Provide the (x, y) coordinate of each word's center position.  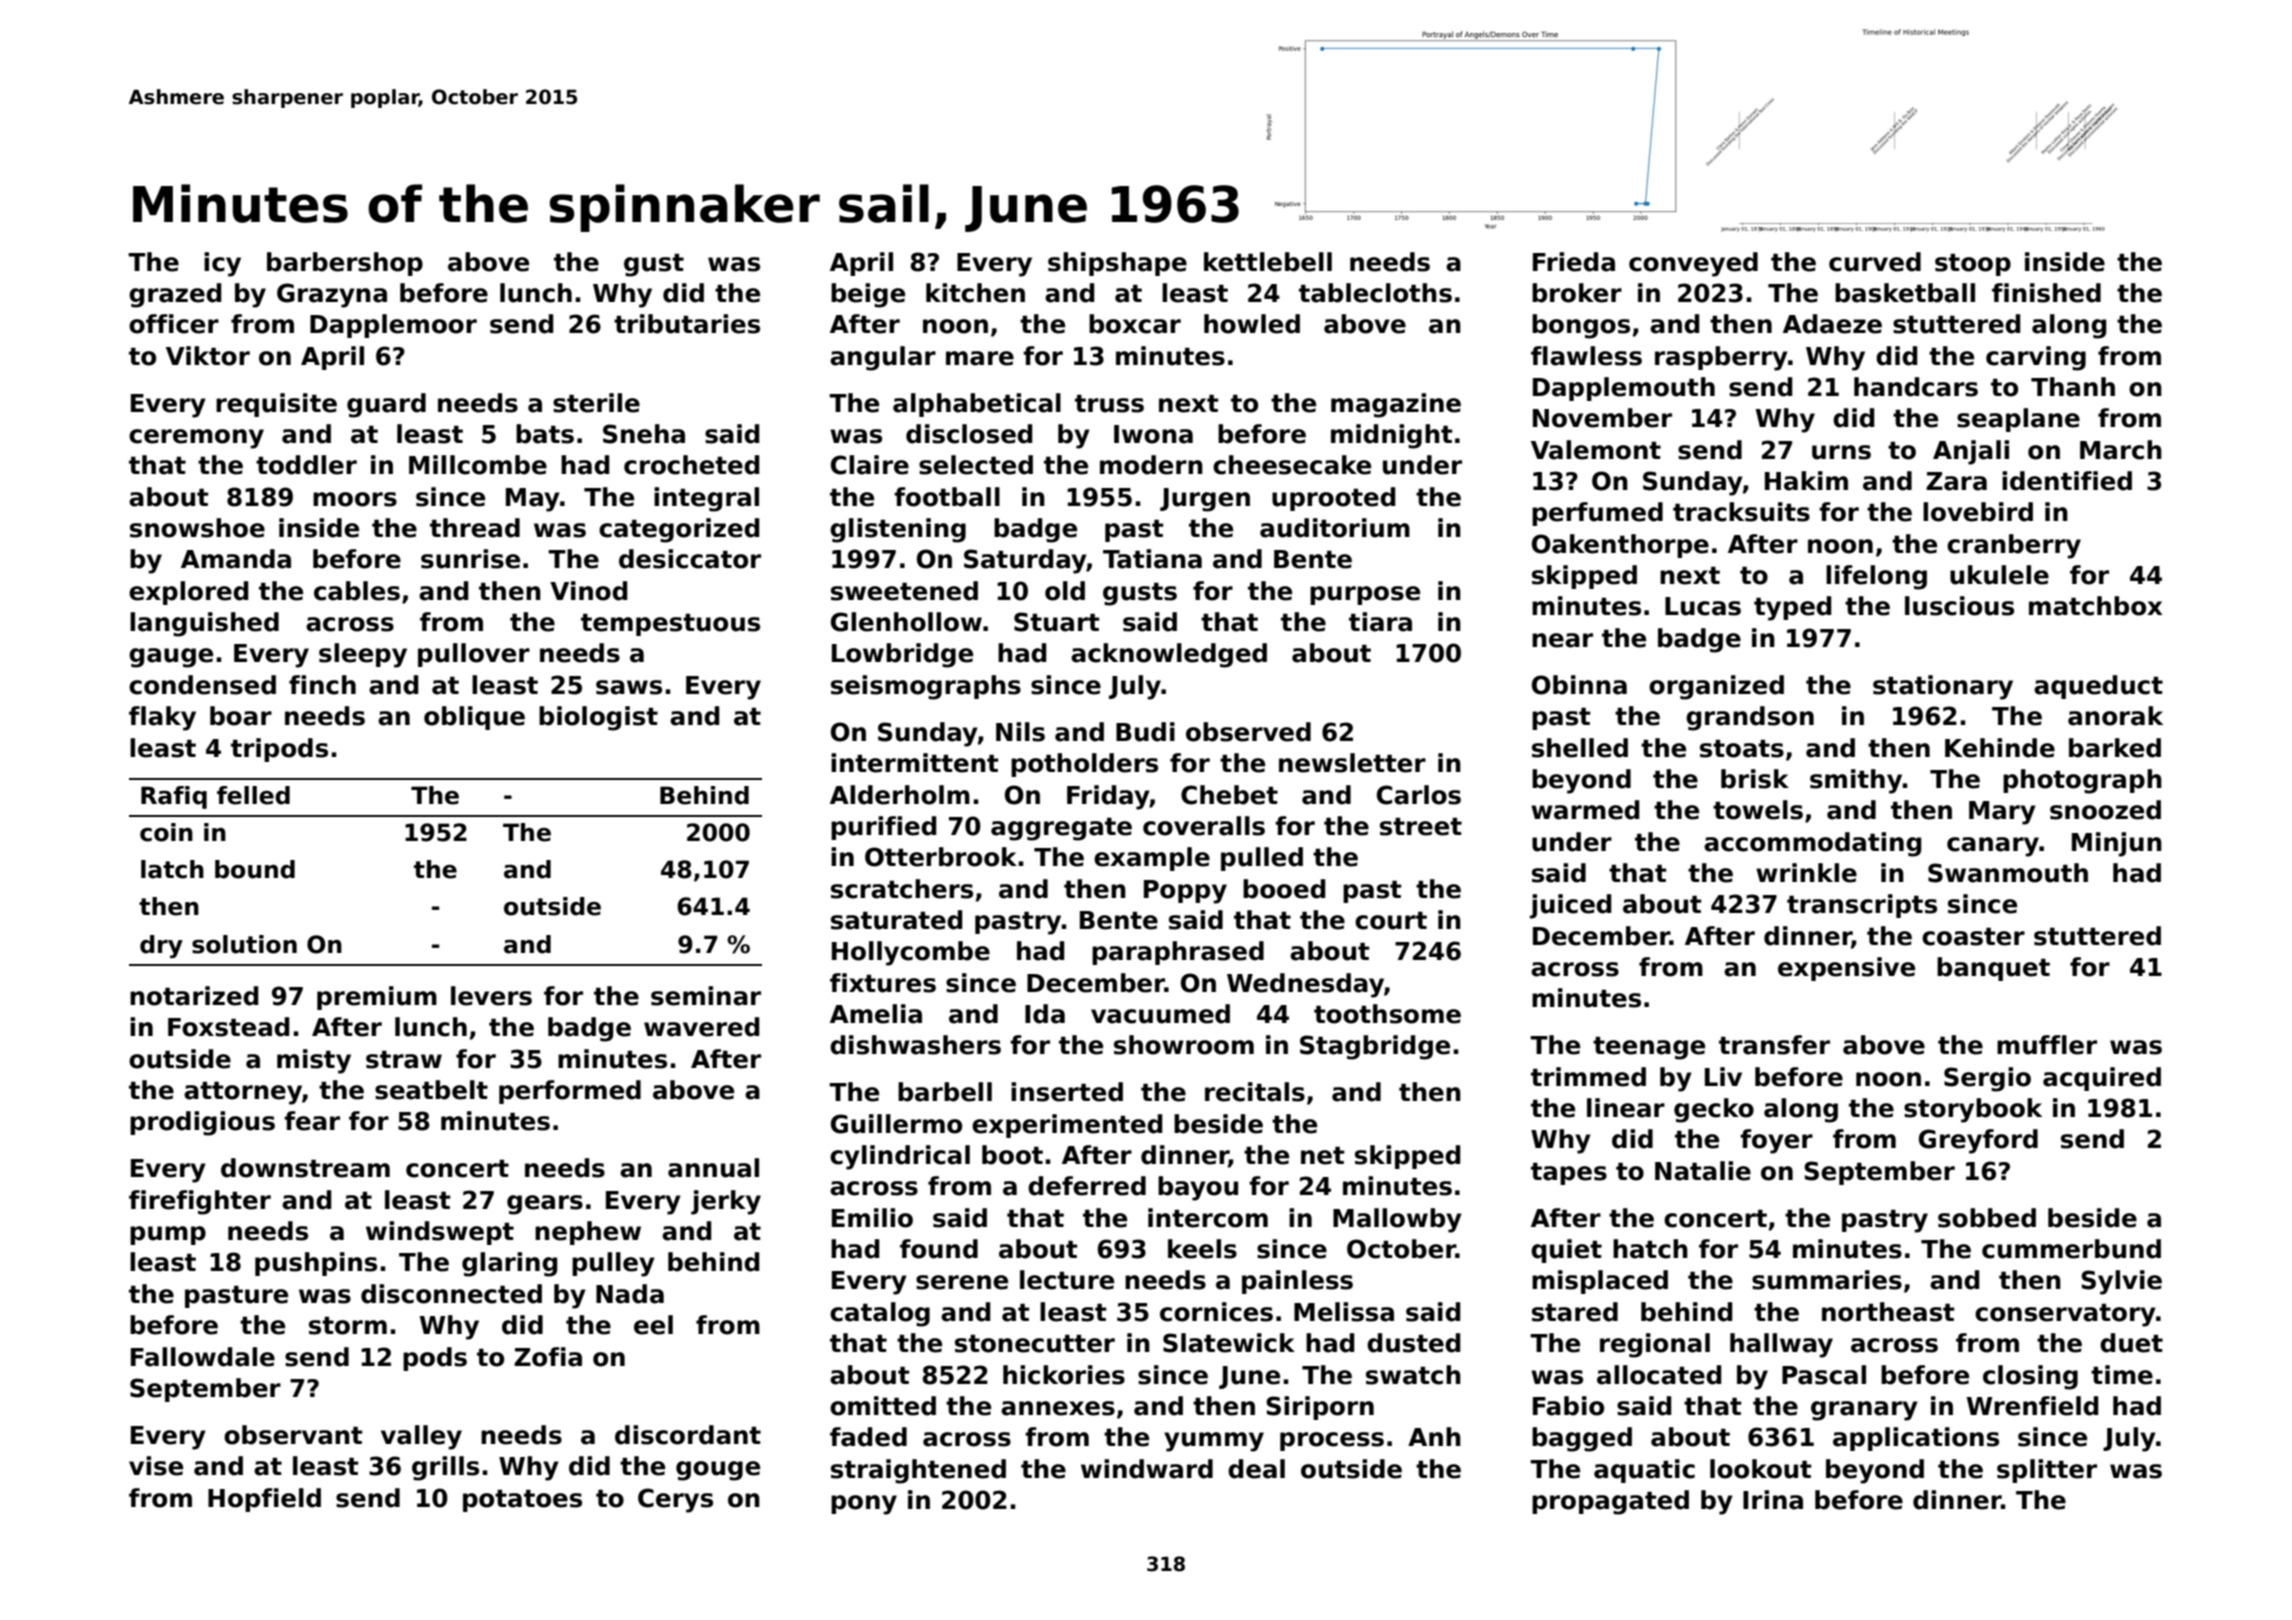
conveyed (1693, 264)
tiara (1380, 622)
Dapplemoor (393, 326)
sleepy (363, 655)
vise (156, 1466)
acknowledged (1169, 655)
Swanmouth (2008, 873)
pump (168, 1235)
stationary (1943, 687)
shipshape (1117, 264)
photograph (2082, 781)
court (1391, 920)
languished (204, 624)
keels (1202, 1249)
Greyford (1978, 1141)
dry (161, 946)
